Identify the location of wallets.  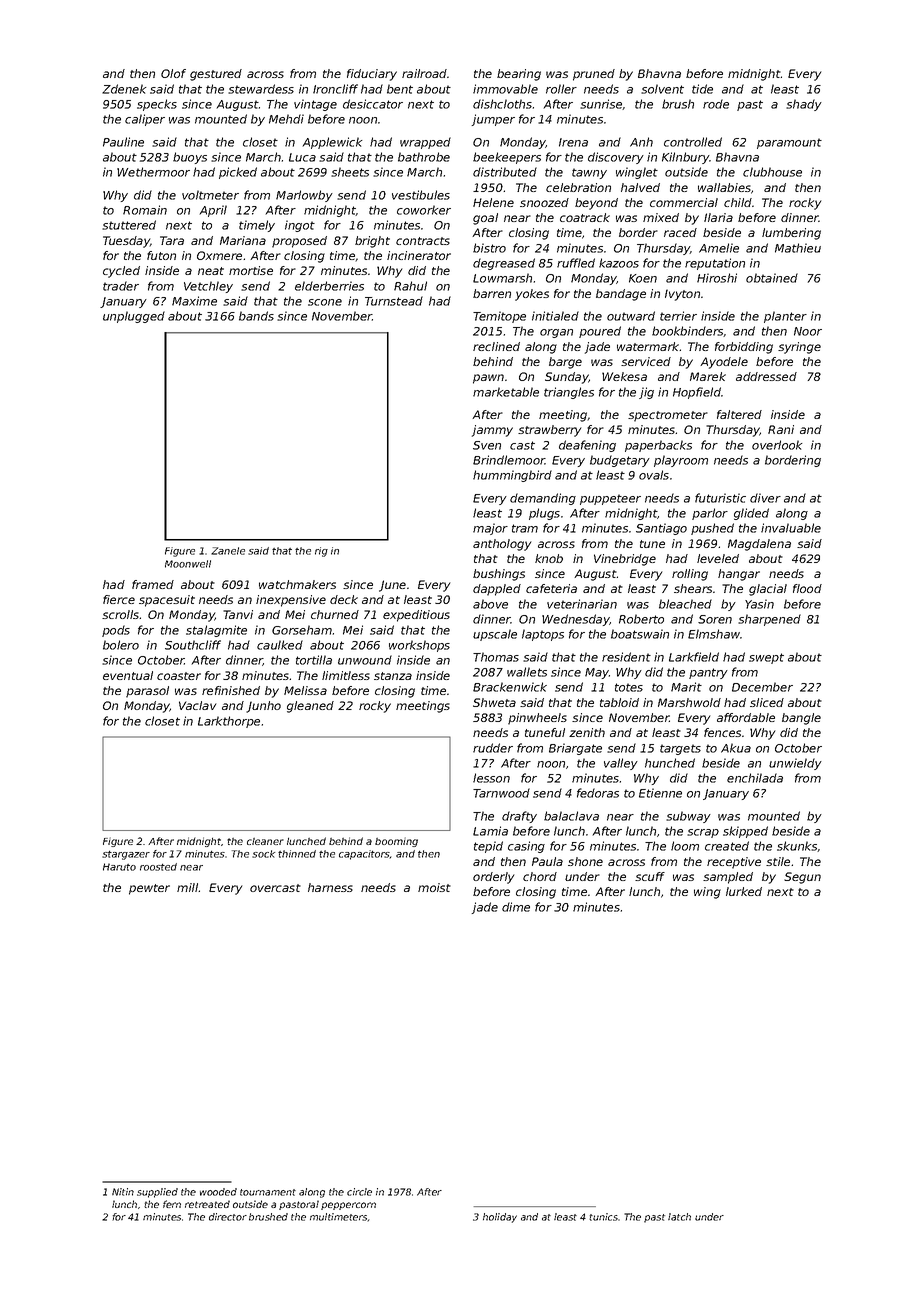
(527, 672).
